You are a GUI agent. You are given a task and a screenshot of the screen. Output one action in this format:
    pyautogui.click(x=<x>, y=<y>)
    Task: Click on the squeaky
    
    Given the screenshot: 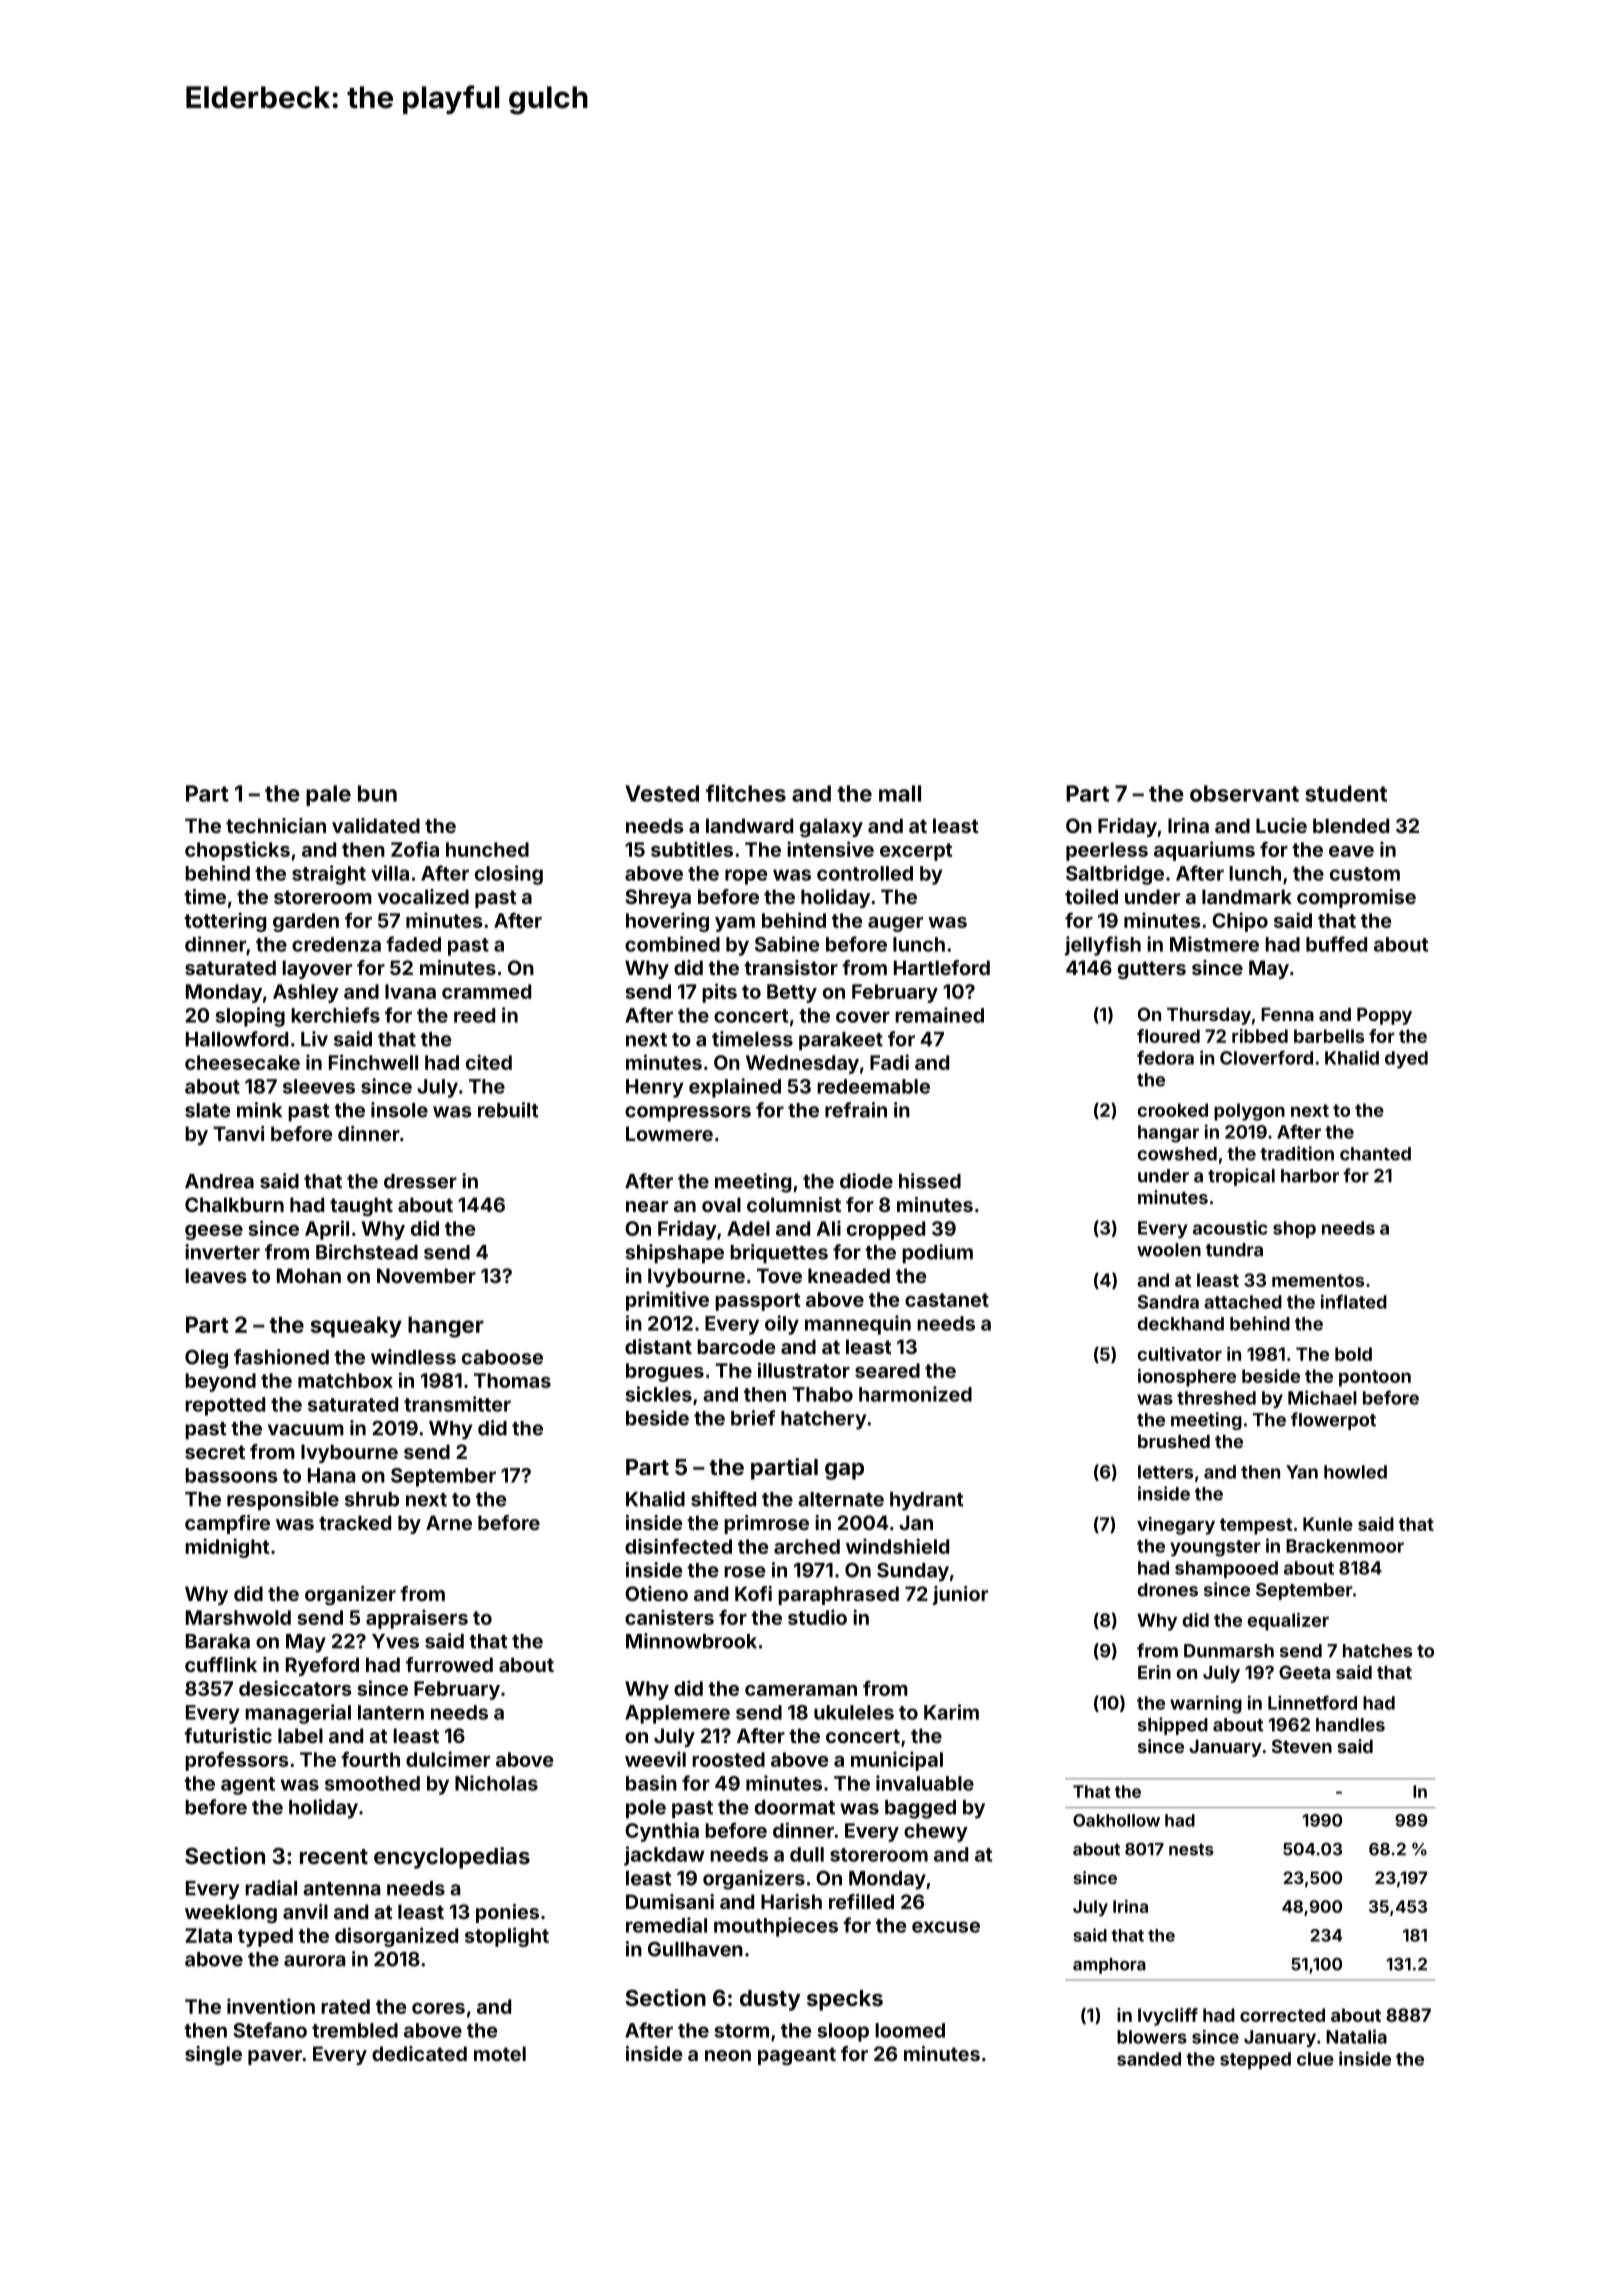 What is the action you would take?
    pyautogui.click(x=356, y=1327)
